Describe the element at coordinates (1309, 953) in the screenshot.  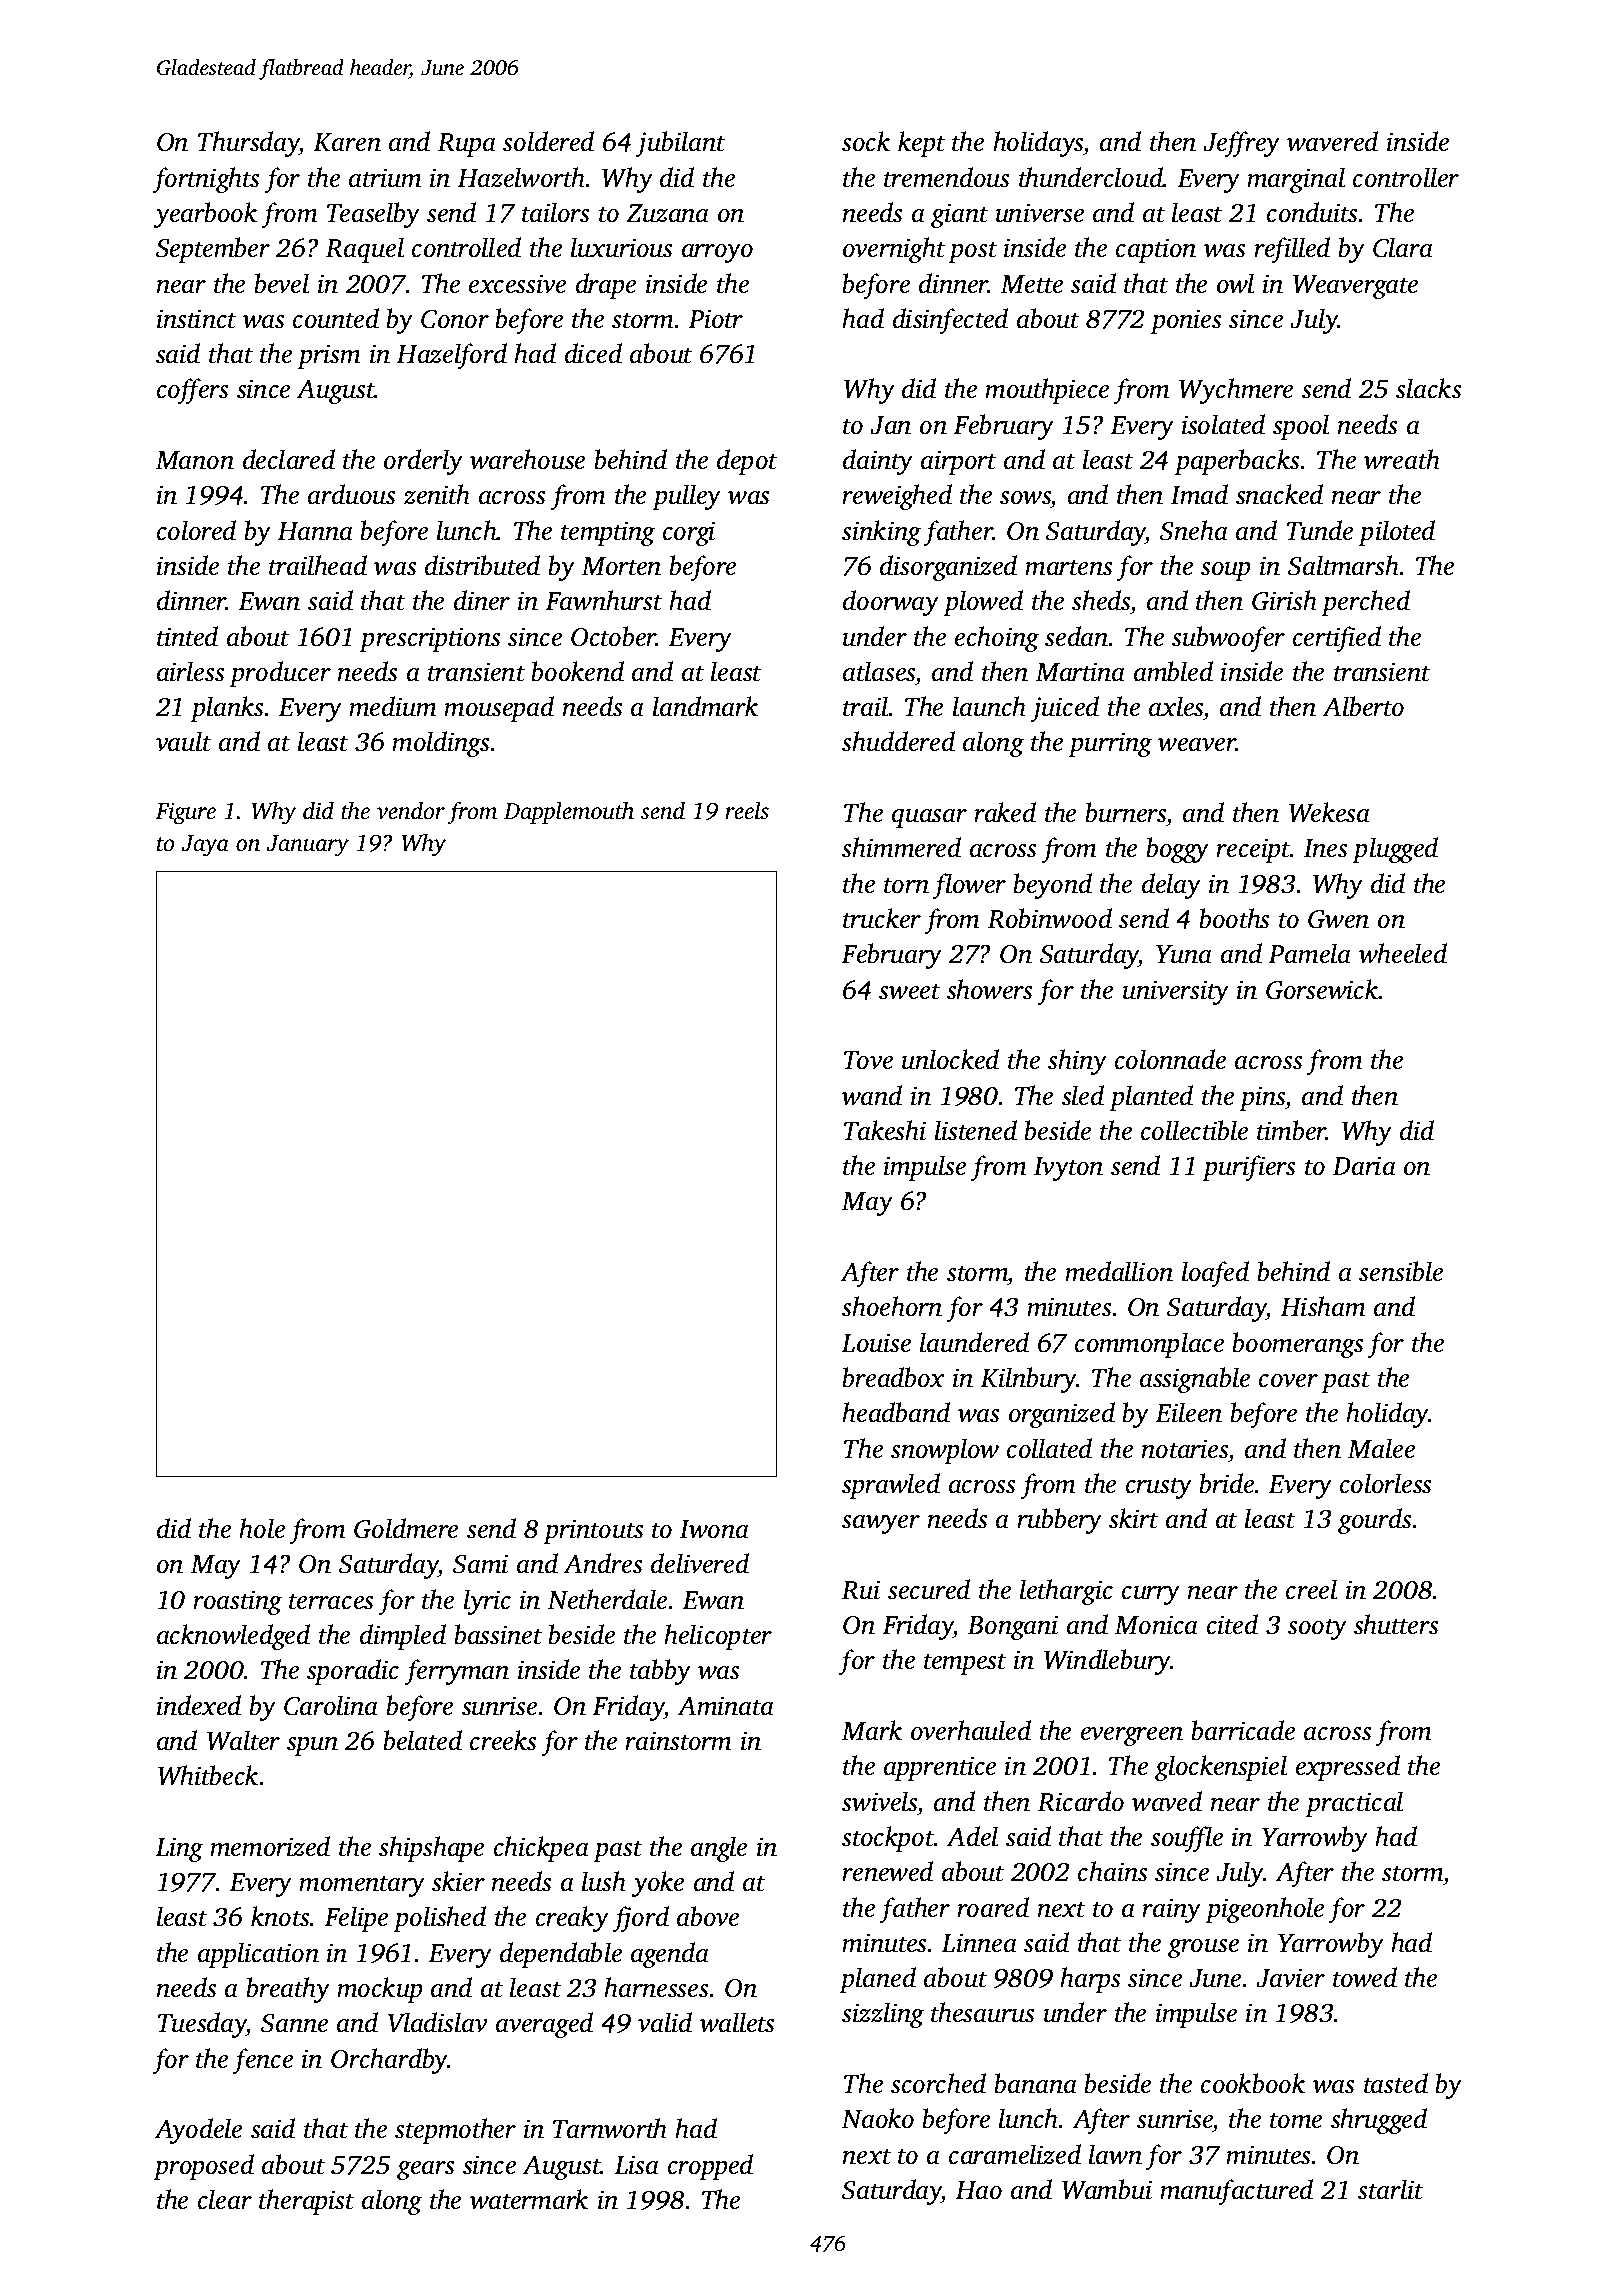
I see `Pamela` at that location.
